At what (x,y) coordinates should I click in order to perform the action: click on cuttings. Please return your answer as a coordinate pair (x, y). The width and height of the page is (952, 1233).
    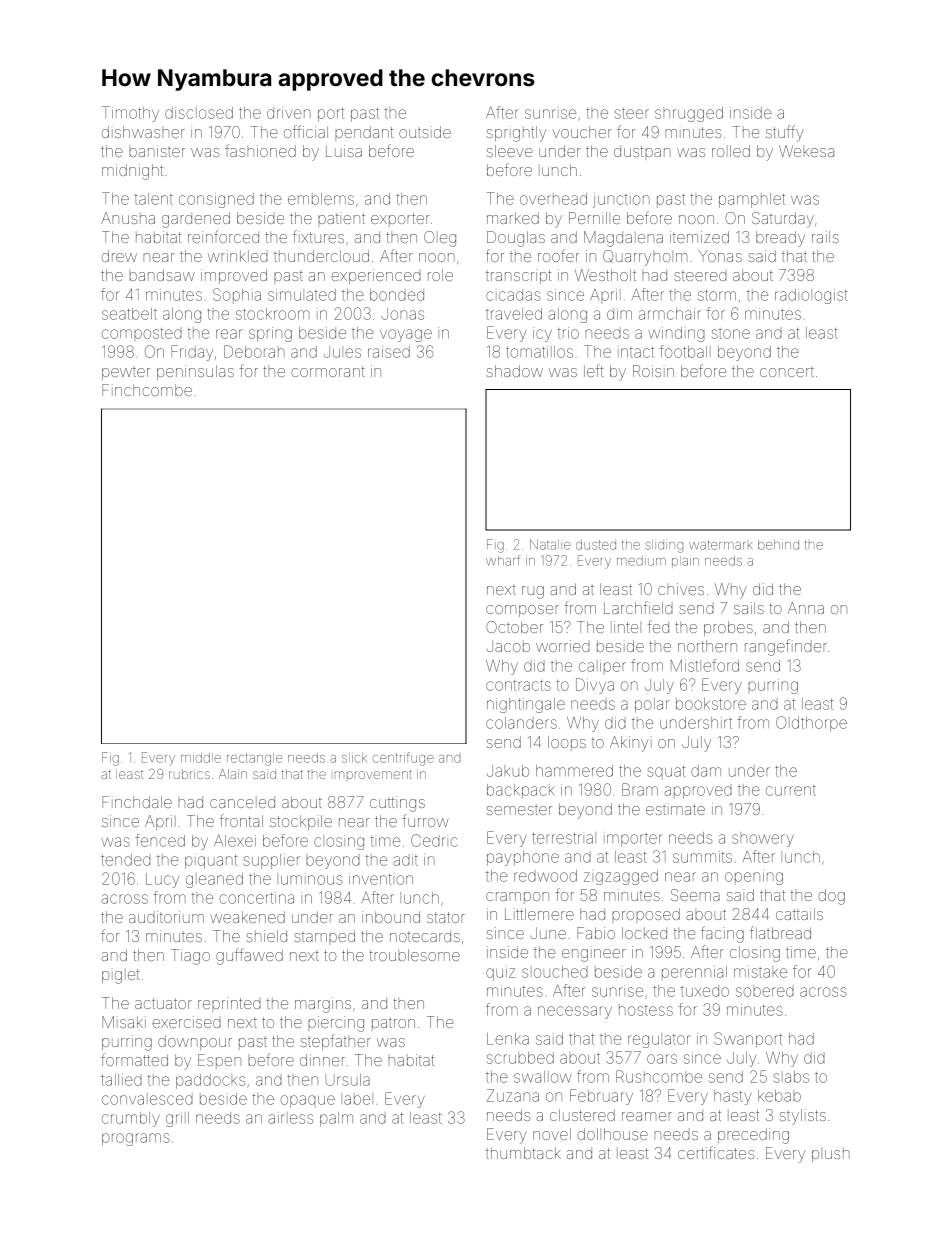
    Looking at the image, I should click on (397, 804).
